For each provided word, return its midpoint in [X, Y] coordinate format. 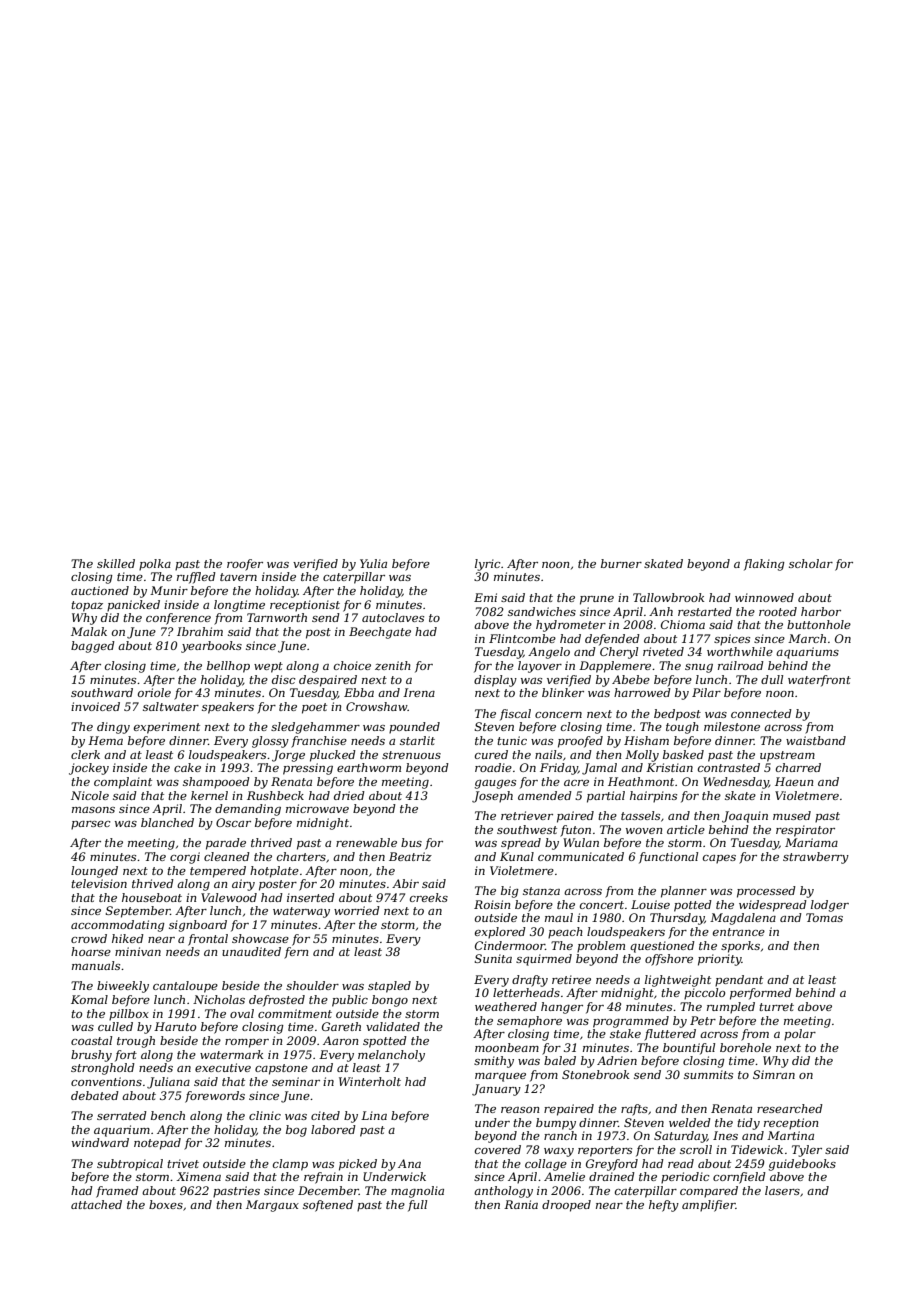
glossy [270, 742]
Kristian [669, 767]
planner [684, 892]
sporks [740, 947]
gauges [495, 784]
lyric [487, 565]
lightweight [678, 981]
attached [96, 1204]
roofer [245, 565]
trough [136, 1042]
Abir [405, 883]
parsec [90, 825]
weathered [506, 1006]
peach [565, 933]
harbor [821, 611]
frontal [208, 940]
